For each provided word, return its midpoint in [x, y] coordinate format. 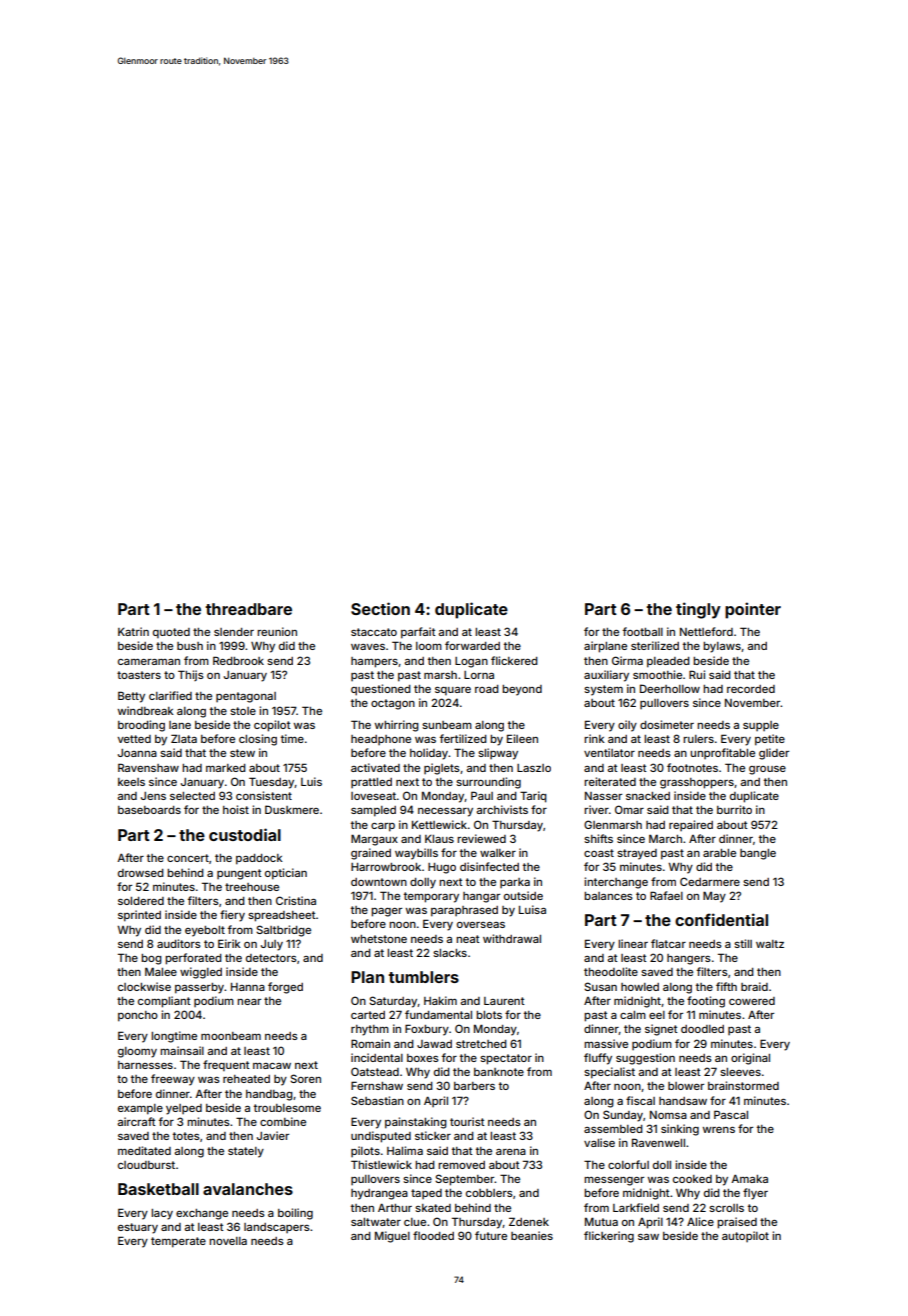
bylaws [722, 647]
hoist [236, 809]
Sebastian [377, 1100]
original [750, 1059]
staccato [374, 632]
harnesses [145, 1065]
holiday [429, 754]
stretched [481, 1044]
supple [761, 726]
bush [190, 646]
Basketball [158, 1189]
